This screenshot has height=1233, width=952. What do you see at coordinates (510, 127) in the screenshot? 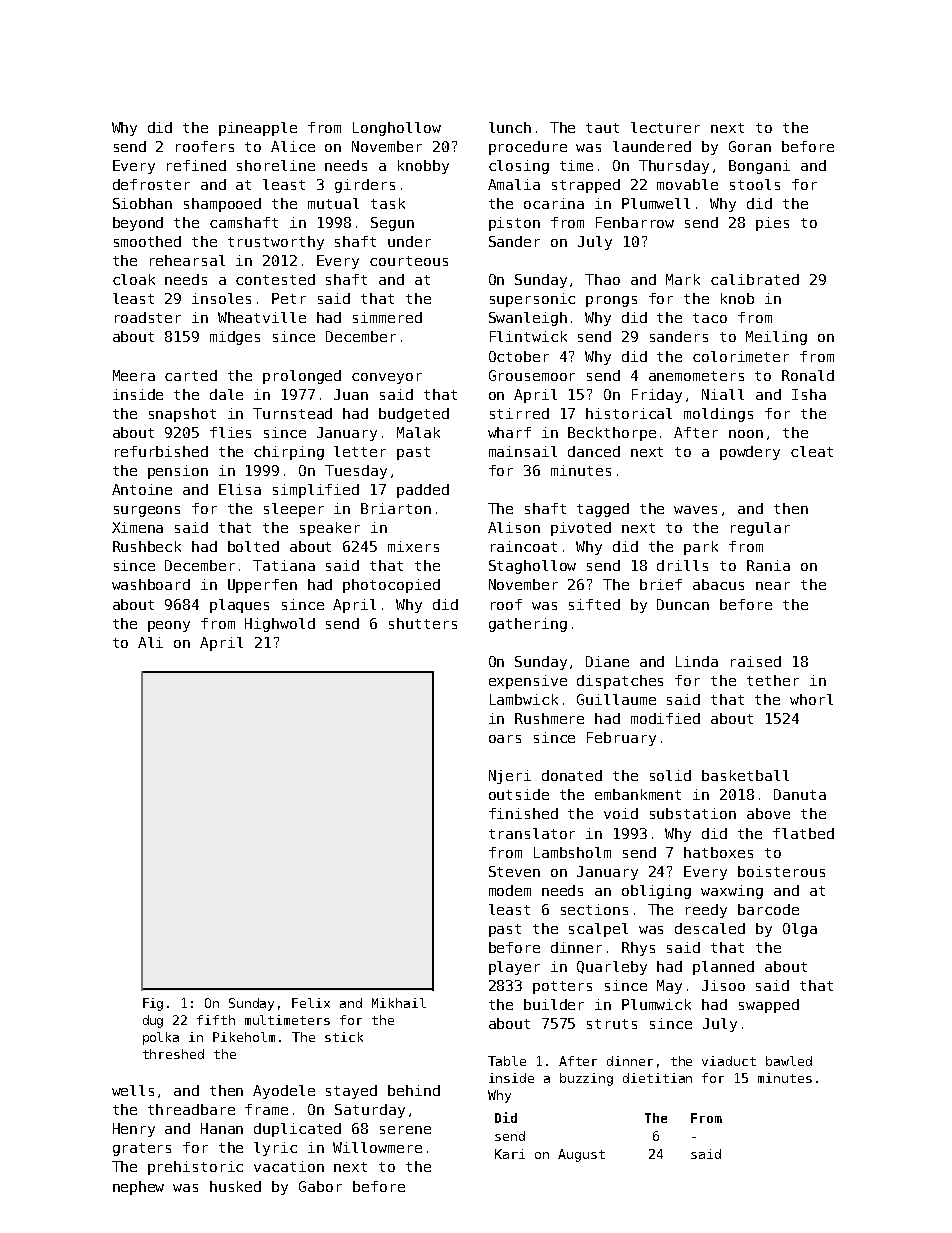
I see `lunch` at bounding box center [510, 127].
